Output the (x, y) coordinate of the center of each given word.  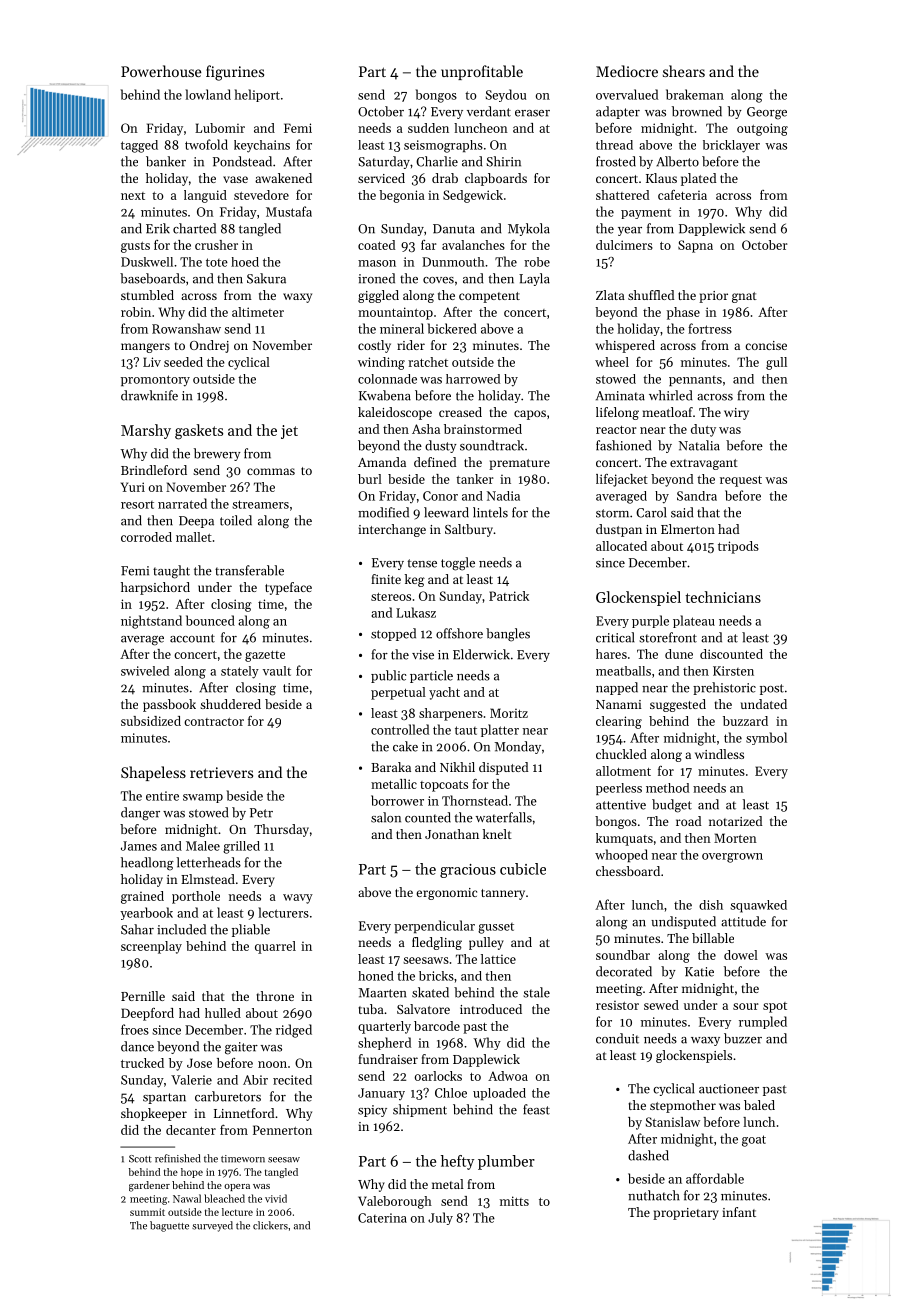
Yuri (133, 487)
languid (205, 196)
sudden (428, 128)
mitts (514, 1201)
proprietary (686, 1214)
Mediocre (627, 71)
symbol (766, 738)
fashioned (623, 445)
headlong (147, 864)
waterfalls (504, 817)
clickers (270, 1225)
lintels (490, 512)
